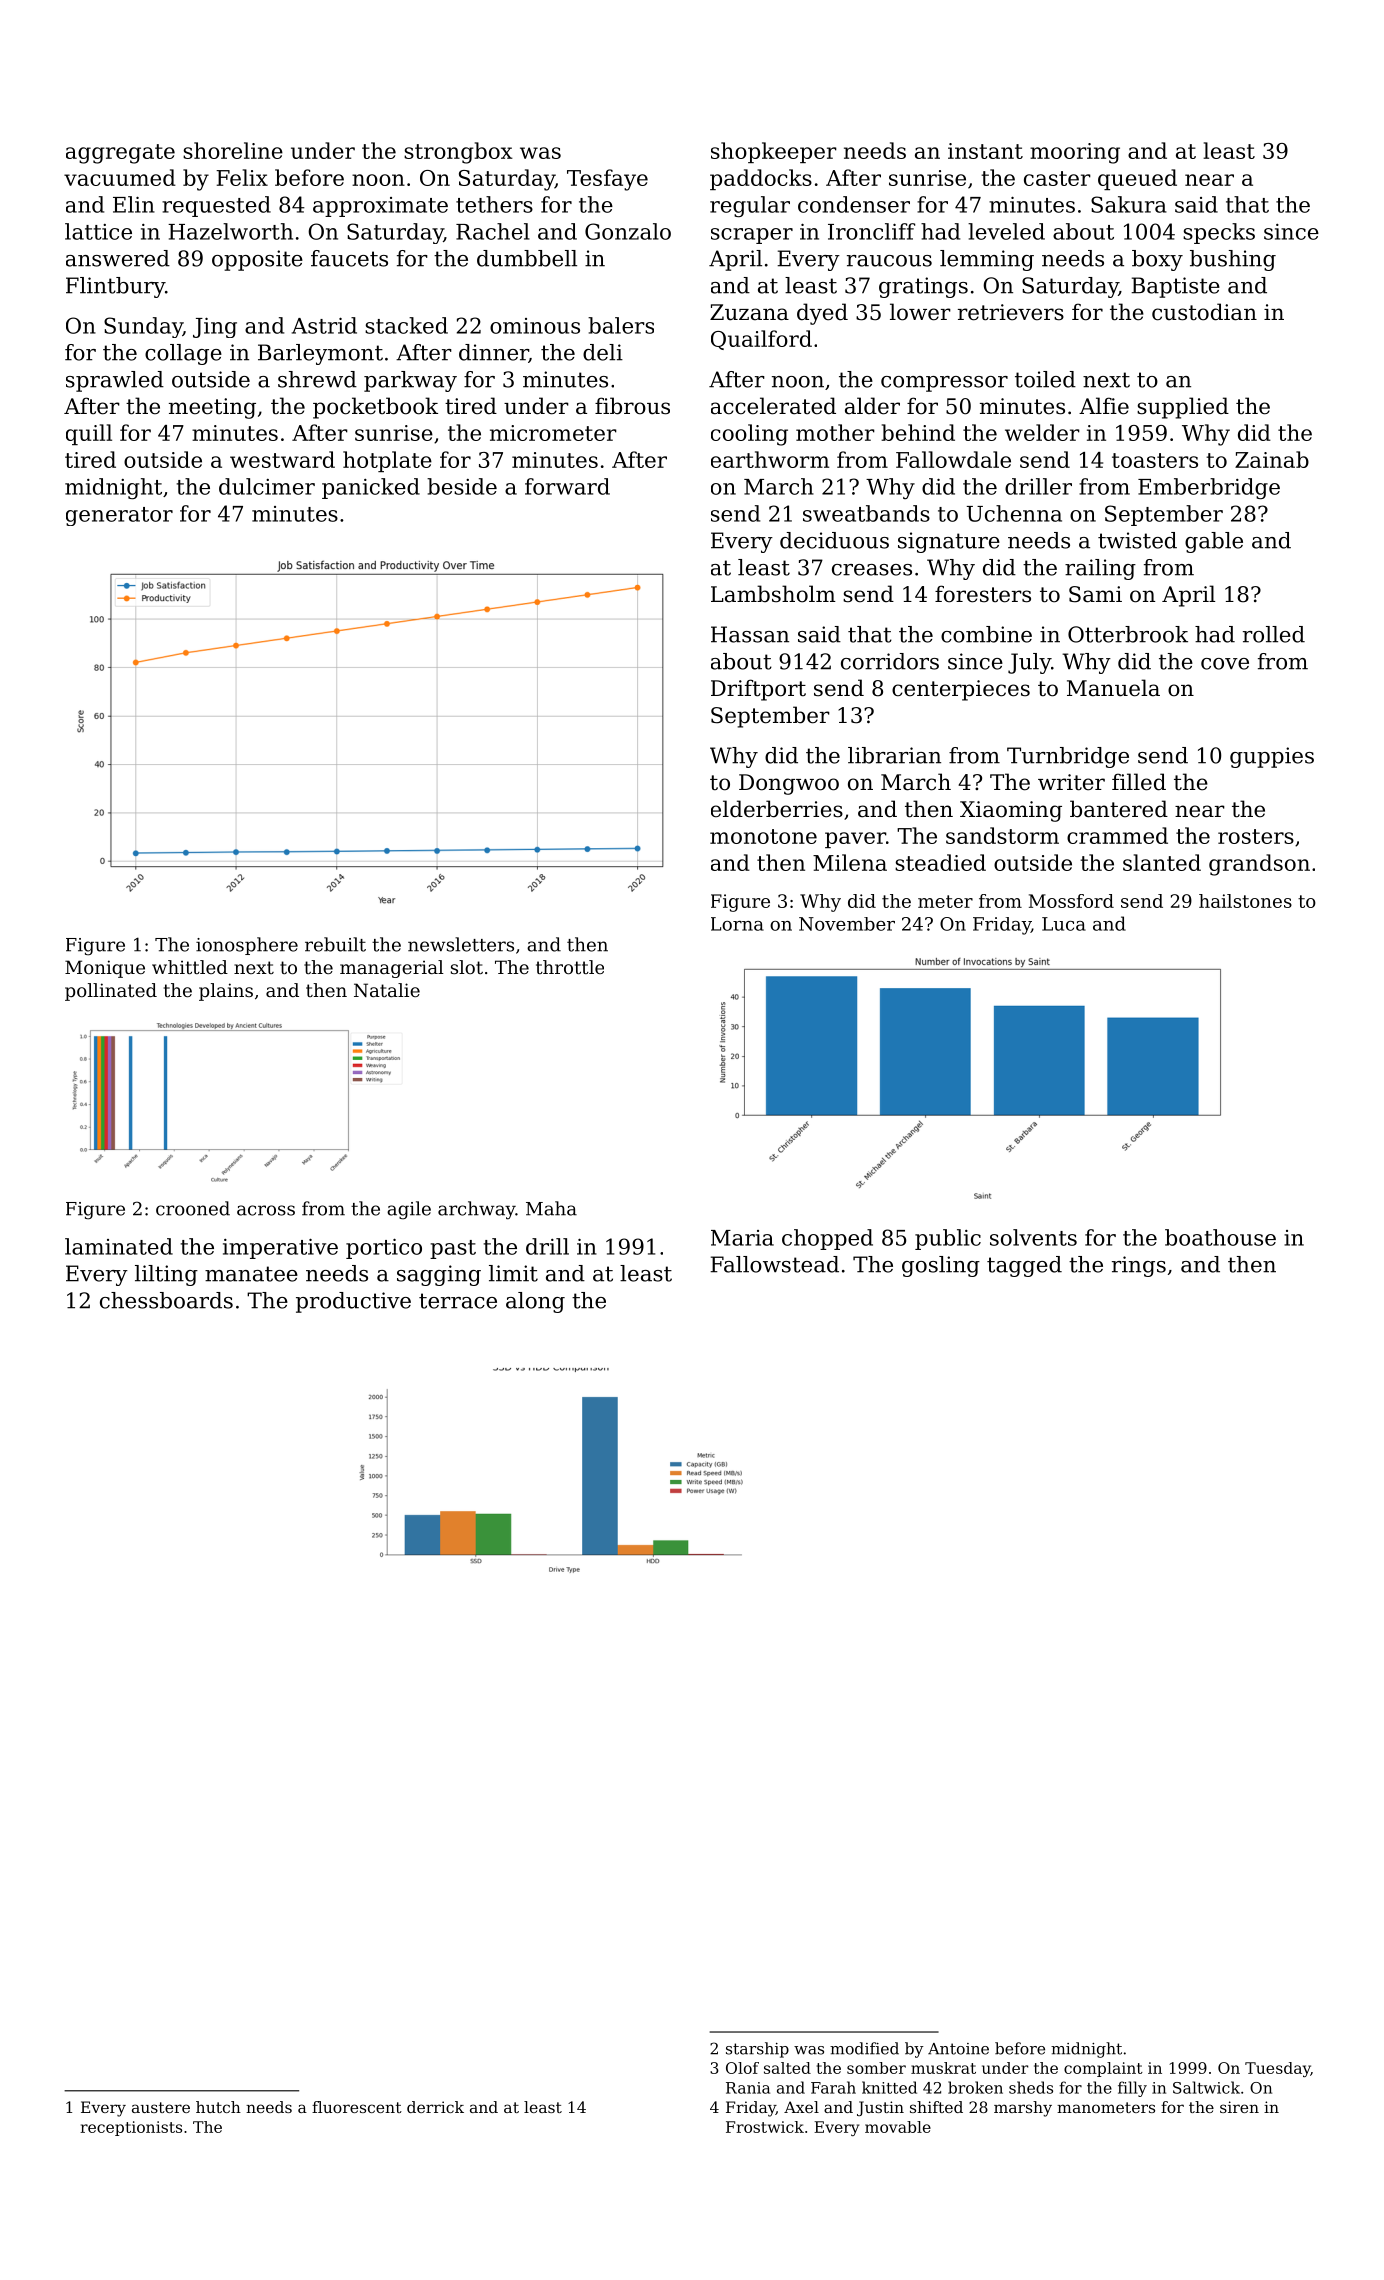 Image resolution: width=1384 pixels, height=2280 pixels. What do you see at coordinates (242, 177) in the page?
I see `Felix` at bounding box center [242, 177].
